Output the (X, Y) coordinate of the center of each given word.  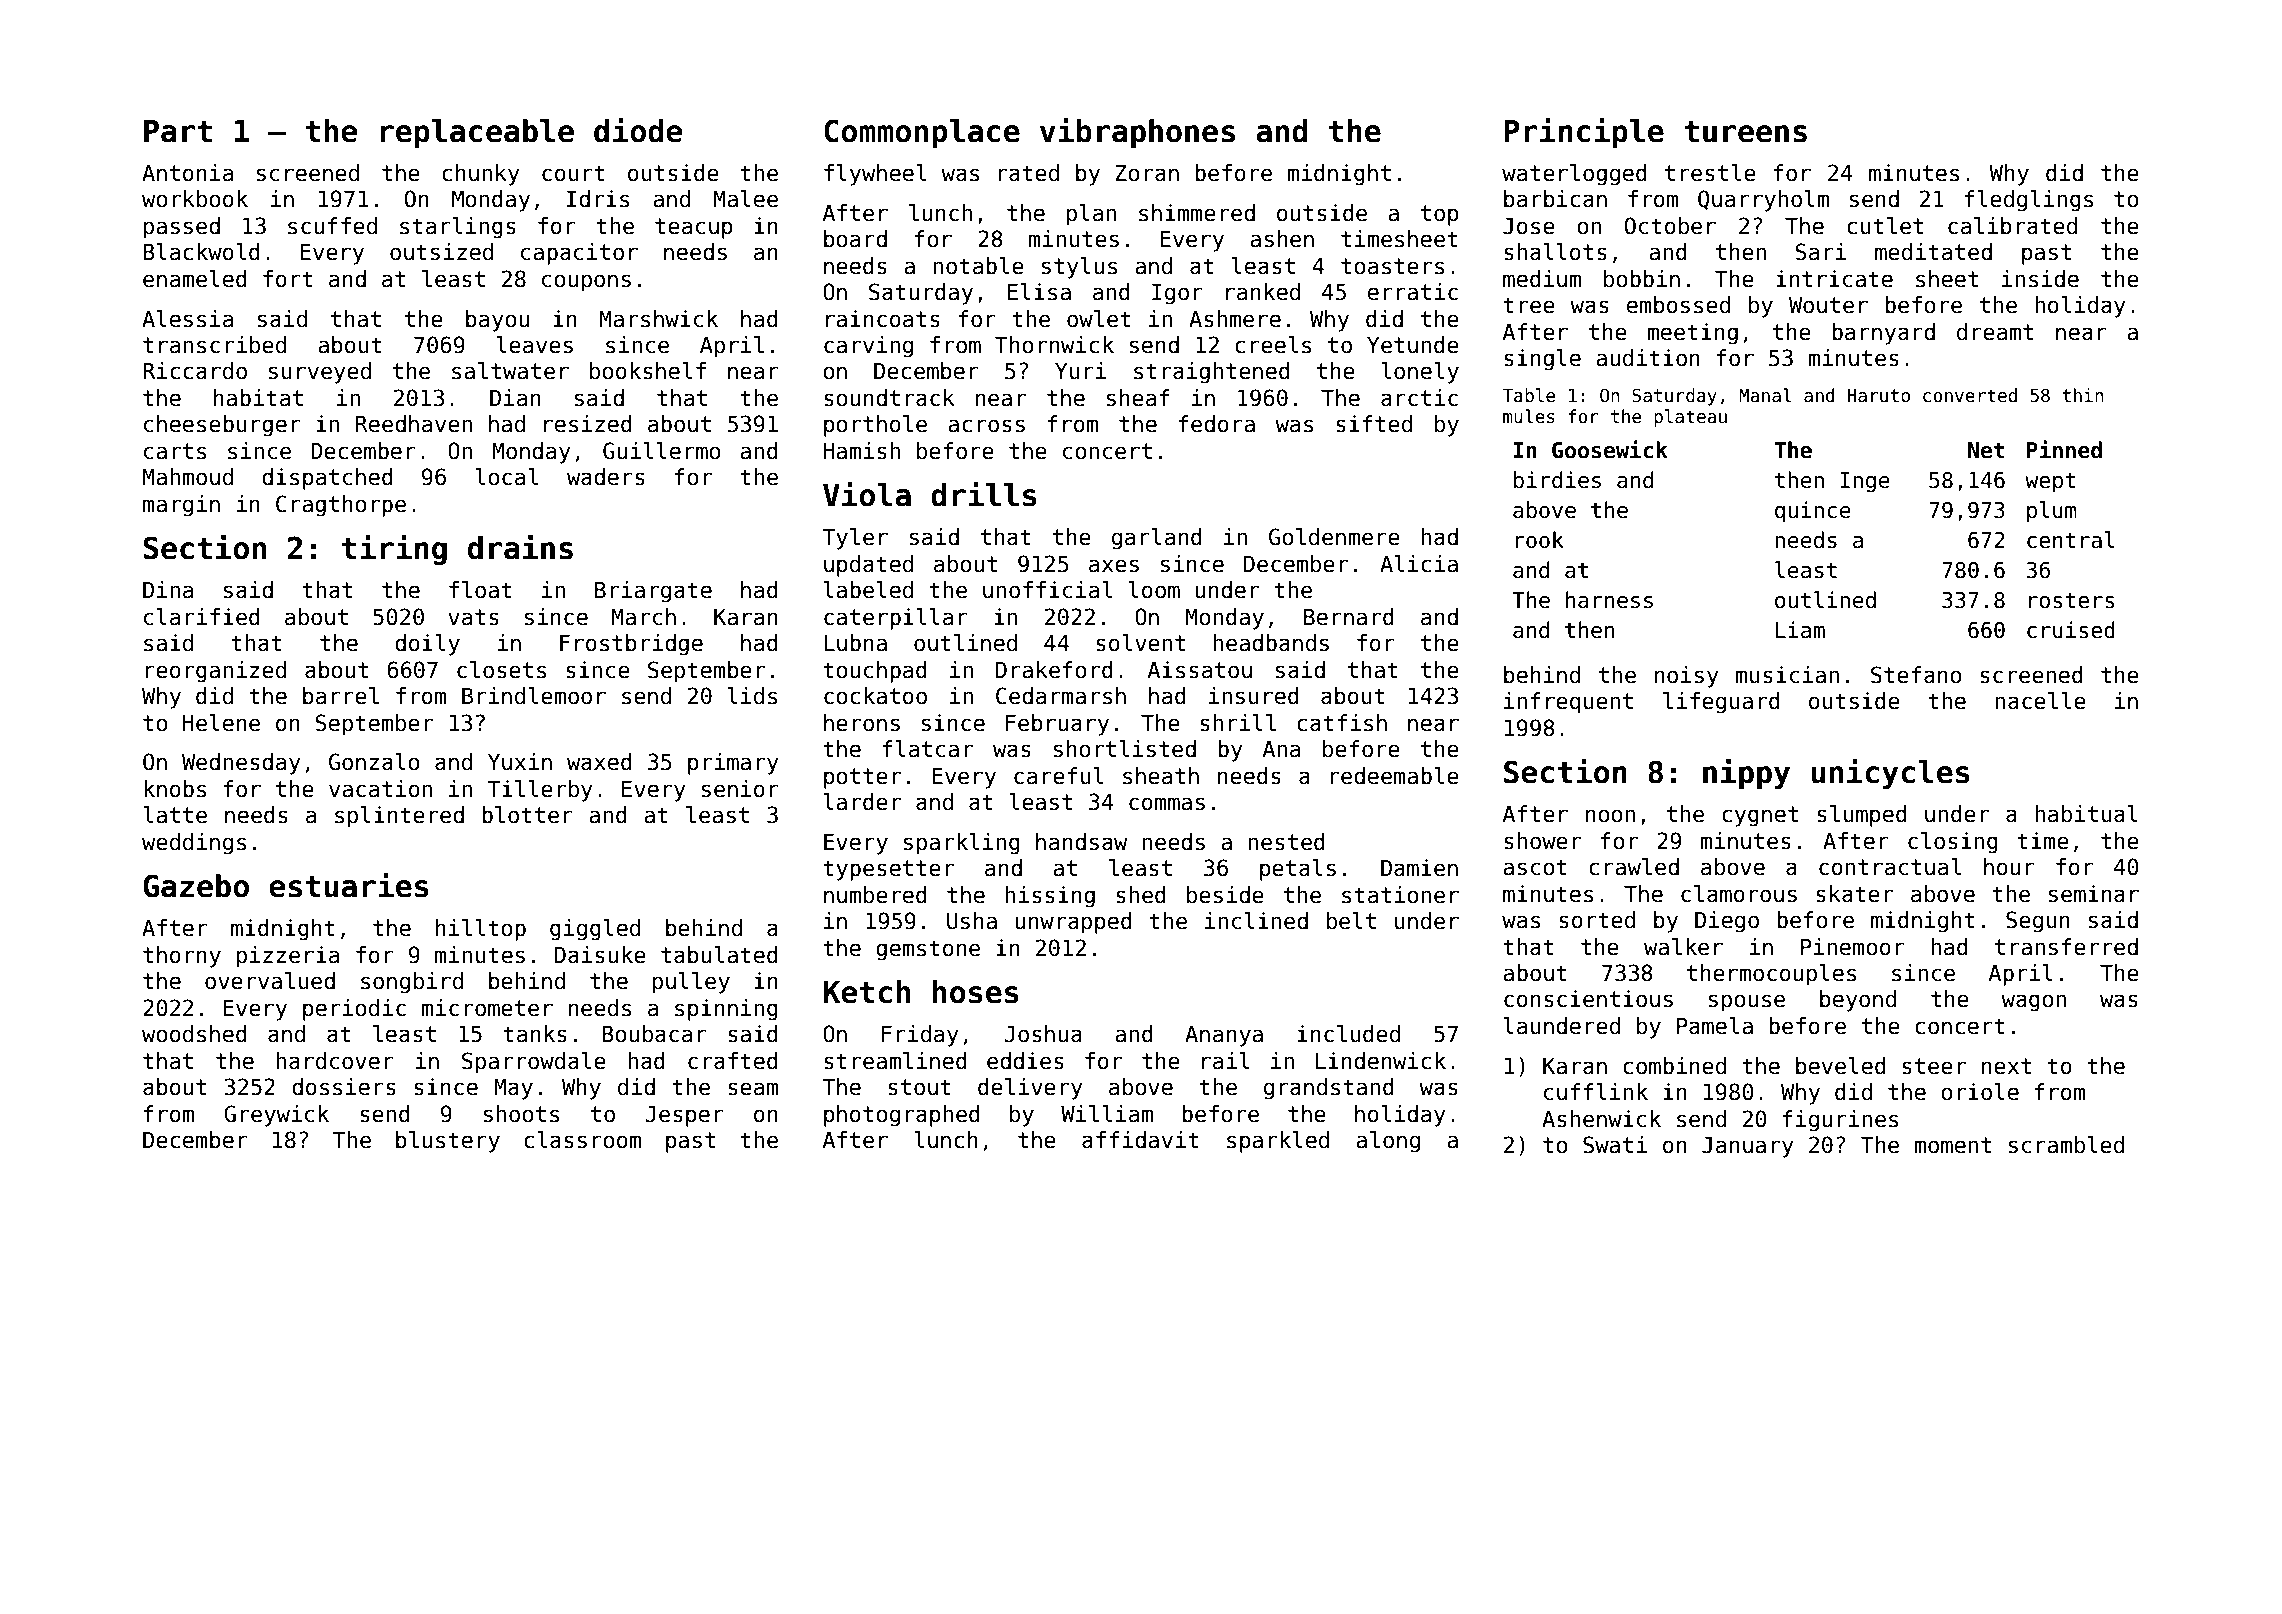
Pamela (1715, 1026)
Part (178, 131)
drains (520, 547)
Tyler (855, 539)
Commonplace (922, 133)
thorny (182, 957)
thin (2083, 395)
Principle (1584, 132)
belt (1351, 921)
